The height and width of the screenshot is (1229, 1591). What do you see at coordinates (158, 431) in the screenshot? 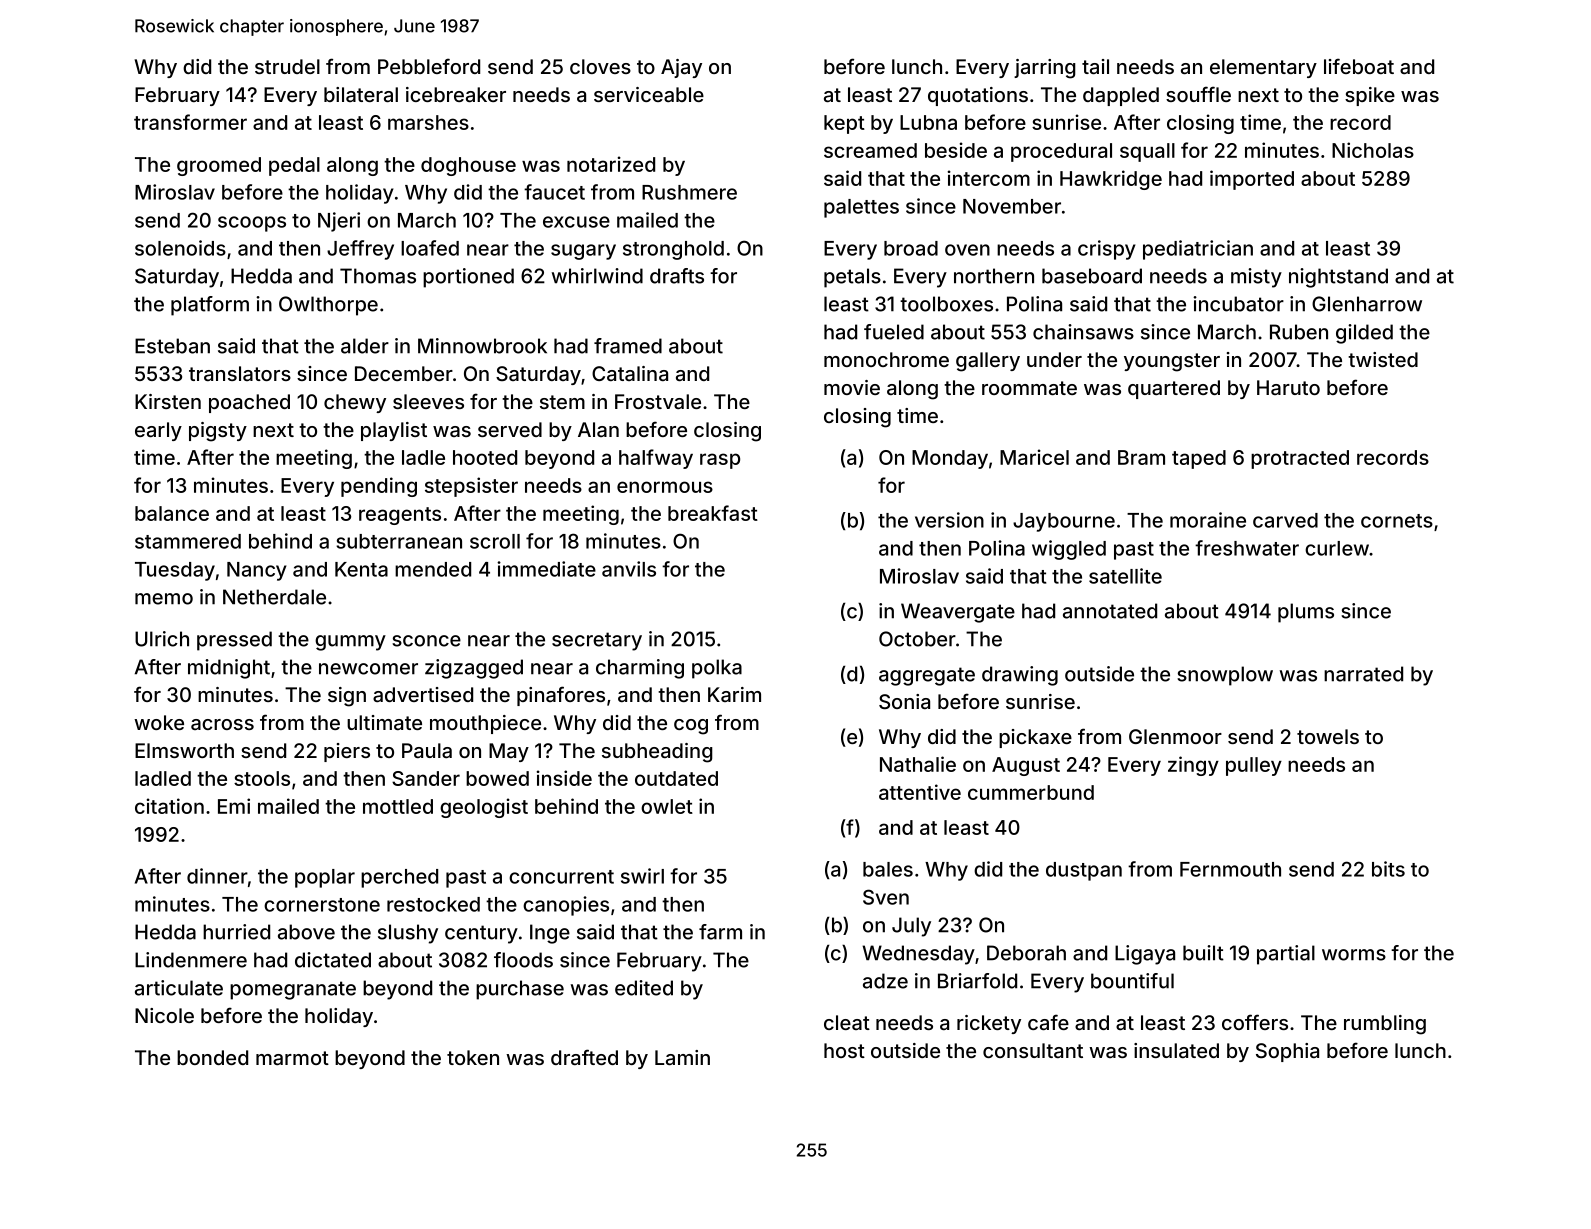
I see `early` at bounding box center [158, 431].
